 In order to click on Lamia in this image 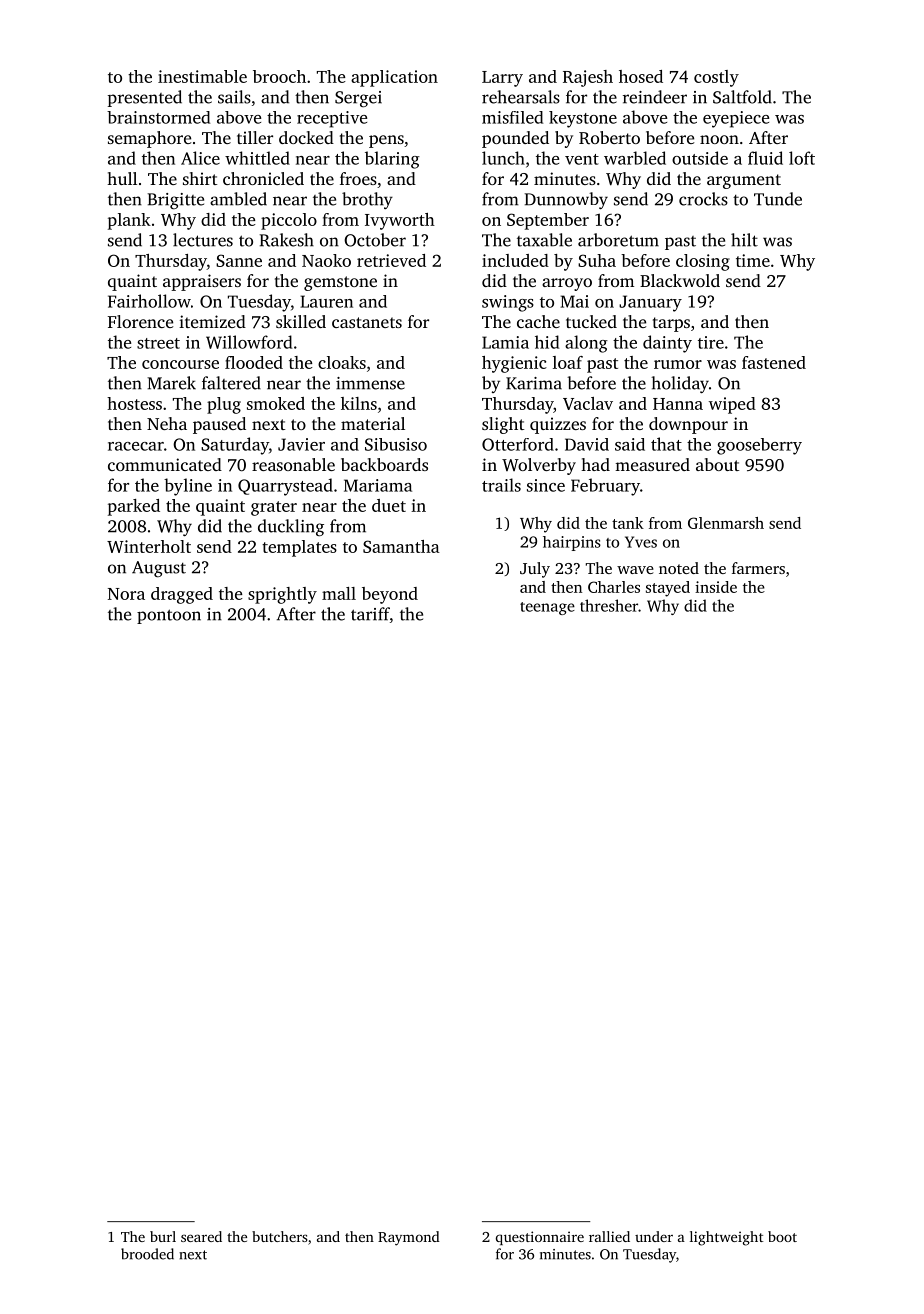, I will do `click(505, 342)`.
